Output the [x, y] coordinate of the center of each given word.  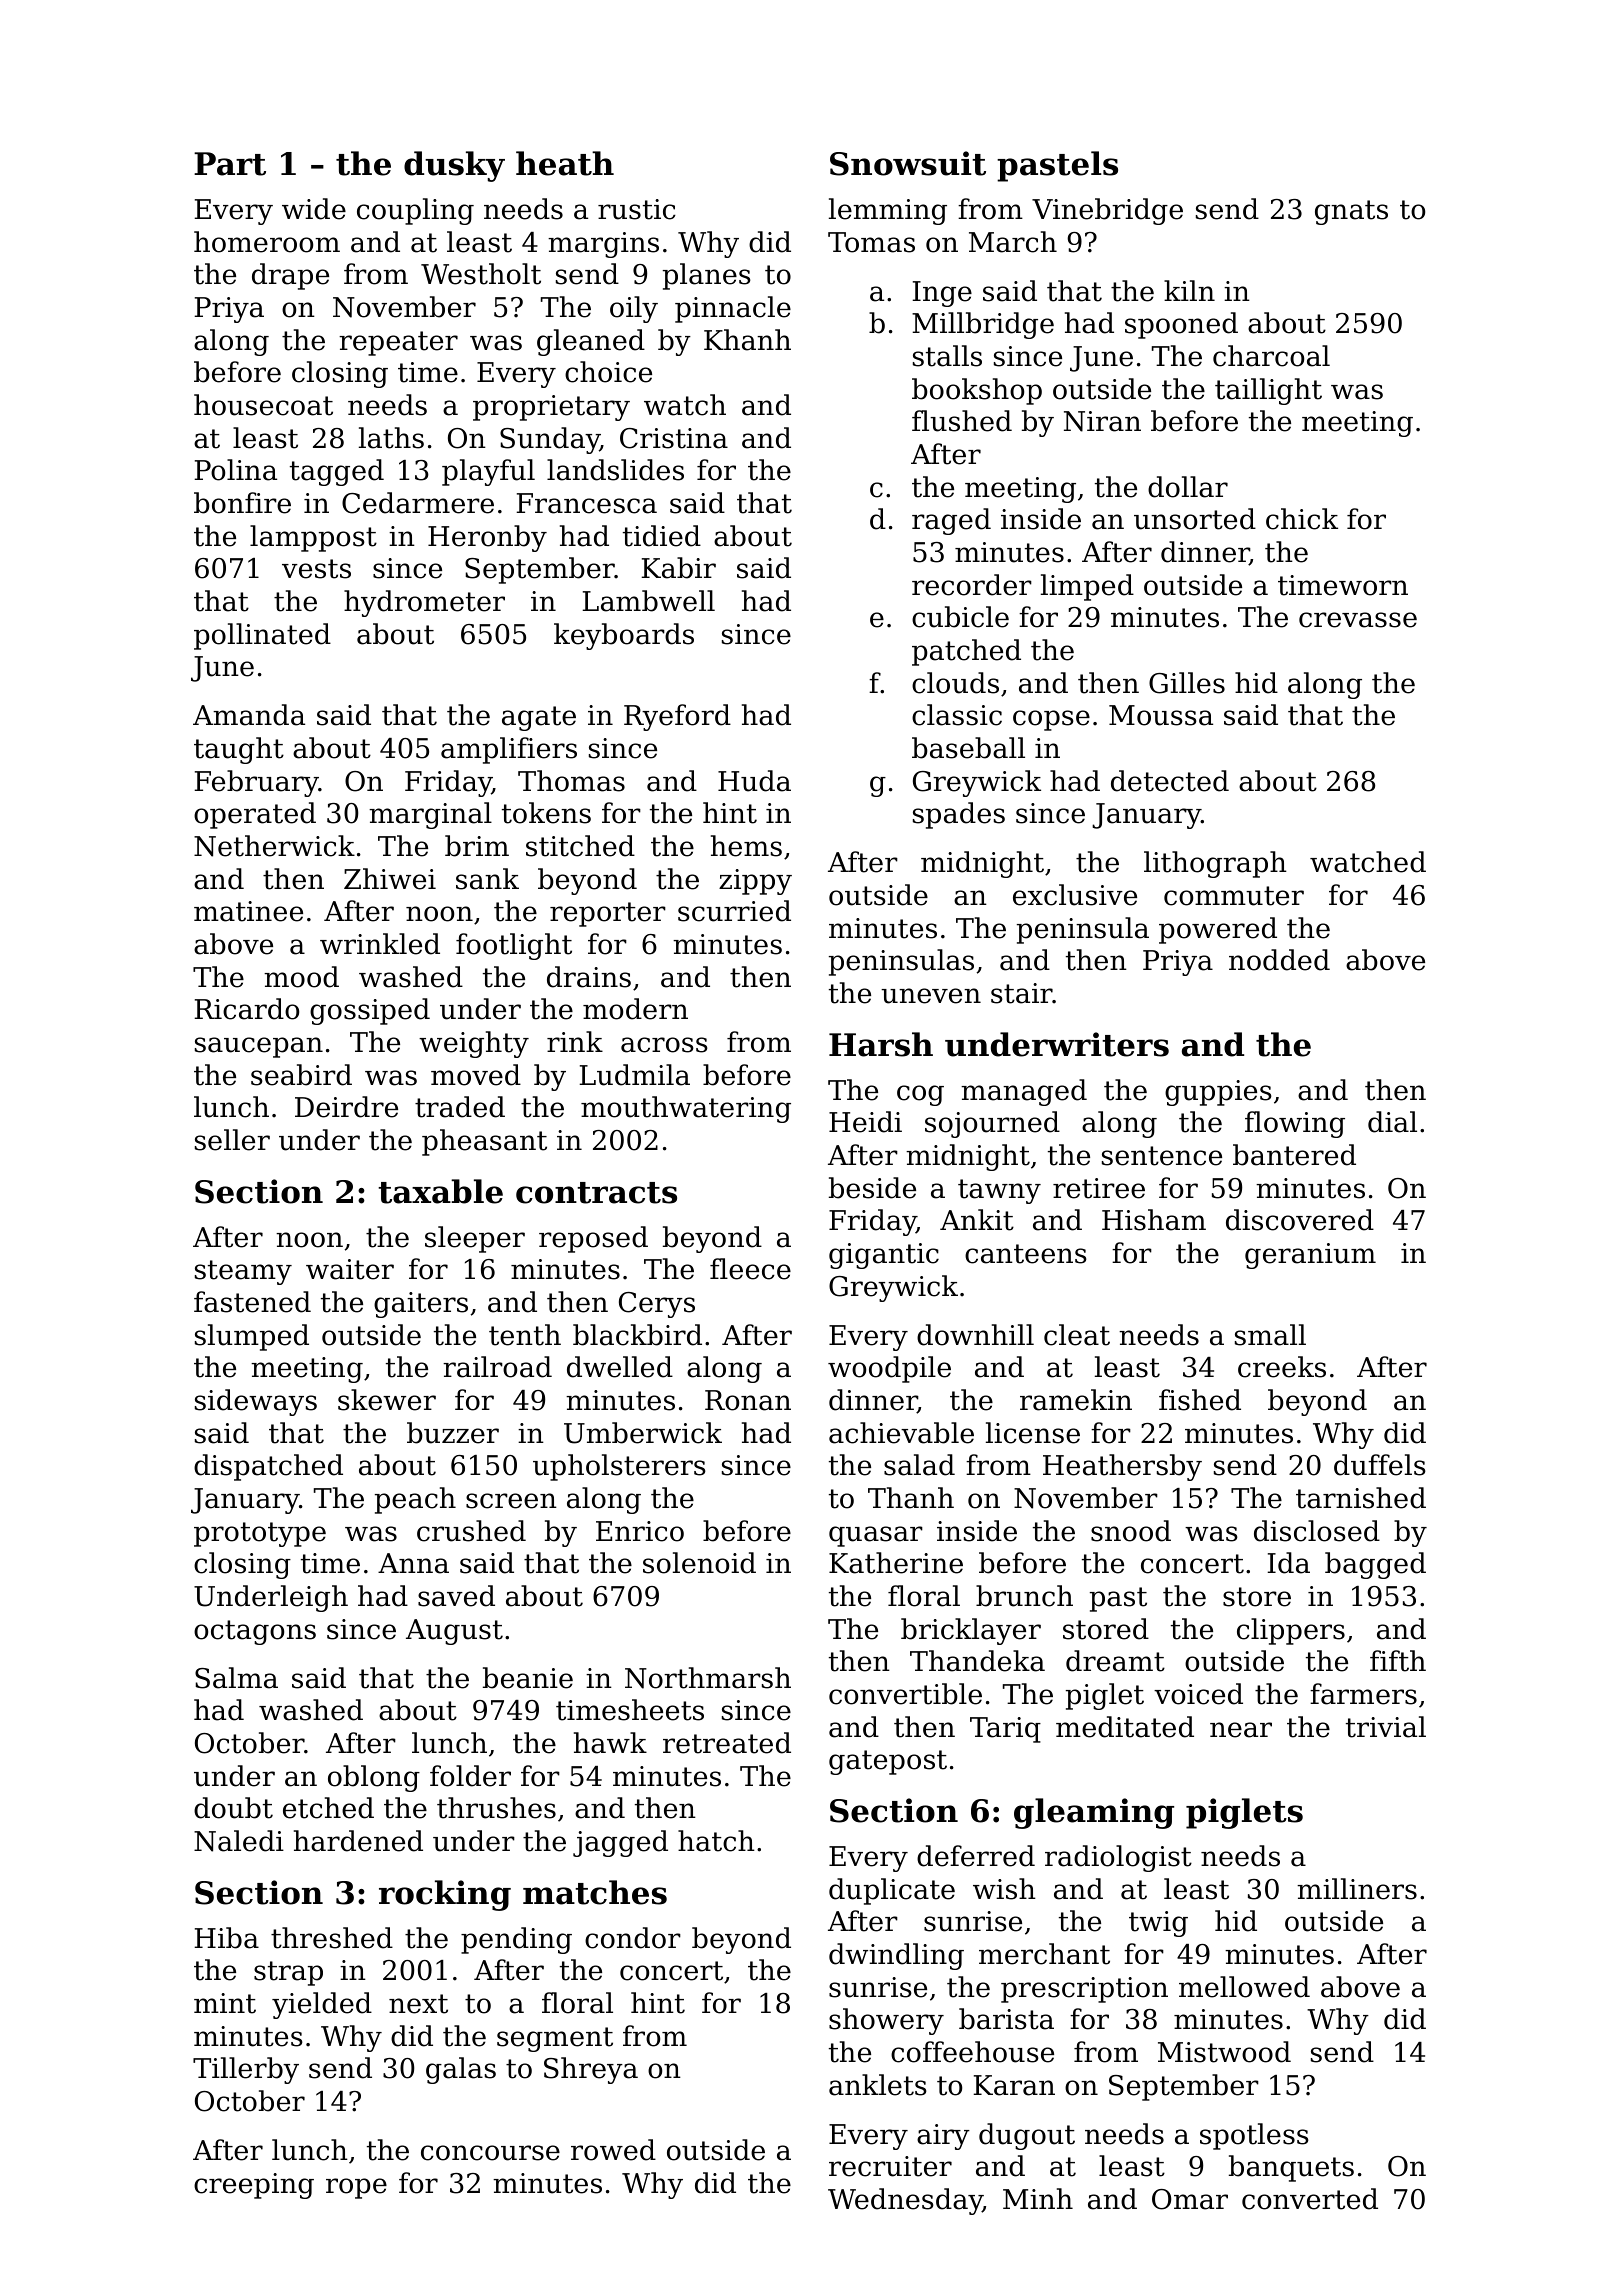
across [664, 1045]
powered [1218, 930]
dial [1392, 1122]
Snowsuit [908, 163]
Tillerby [246, 2070]
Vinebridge [1107, 211]
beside [872, 1188]
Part [230, 164]
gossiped [370, 1011]
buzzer [453, 1433]
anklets [878, 2085]
